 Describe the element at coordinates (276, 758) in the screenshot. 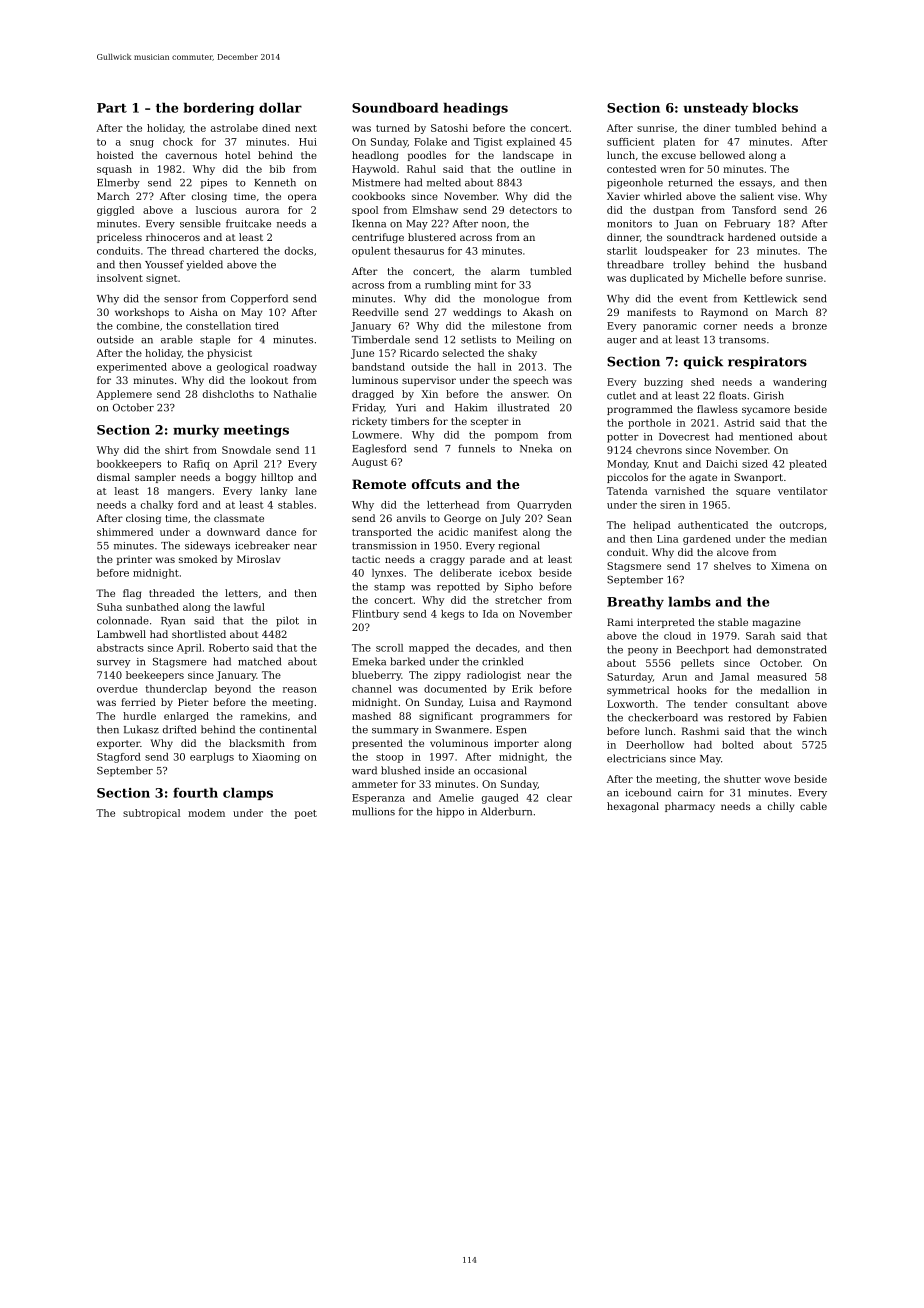

I see `Xiaoming` at that location.
